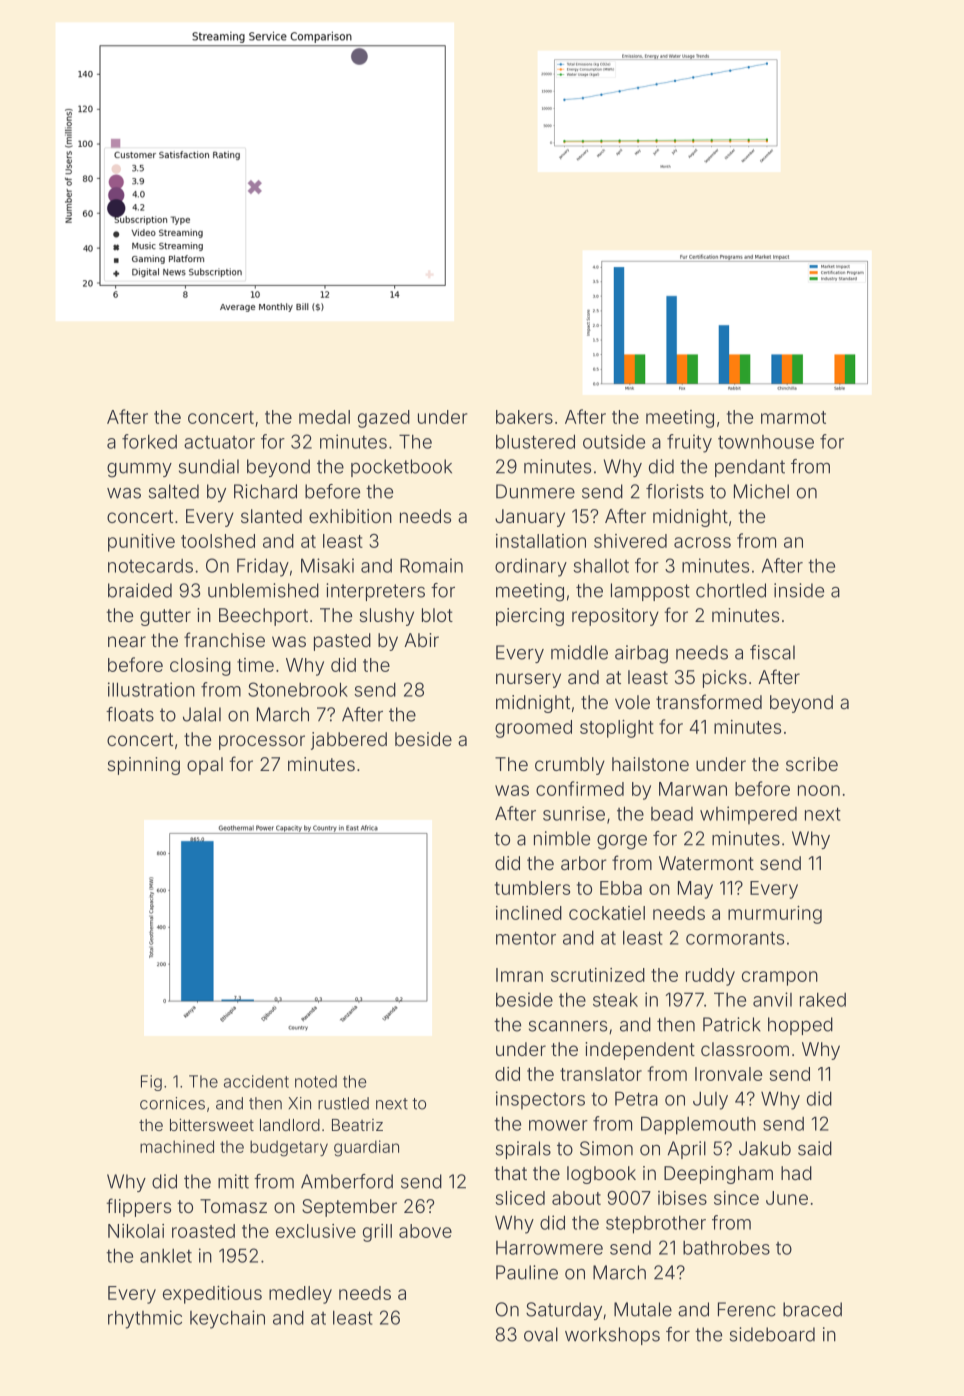 This screenshot has height=1396, width=964. Describe the element at coordinates (144, 766) in the screenshot. I see `spinning` at that location.
